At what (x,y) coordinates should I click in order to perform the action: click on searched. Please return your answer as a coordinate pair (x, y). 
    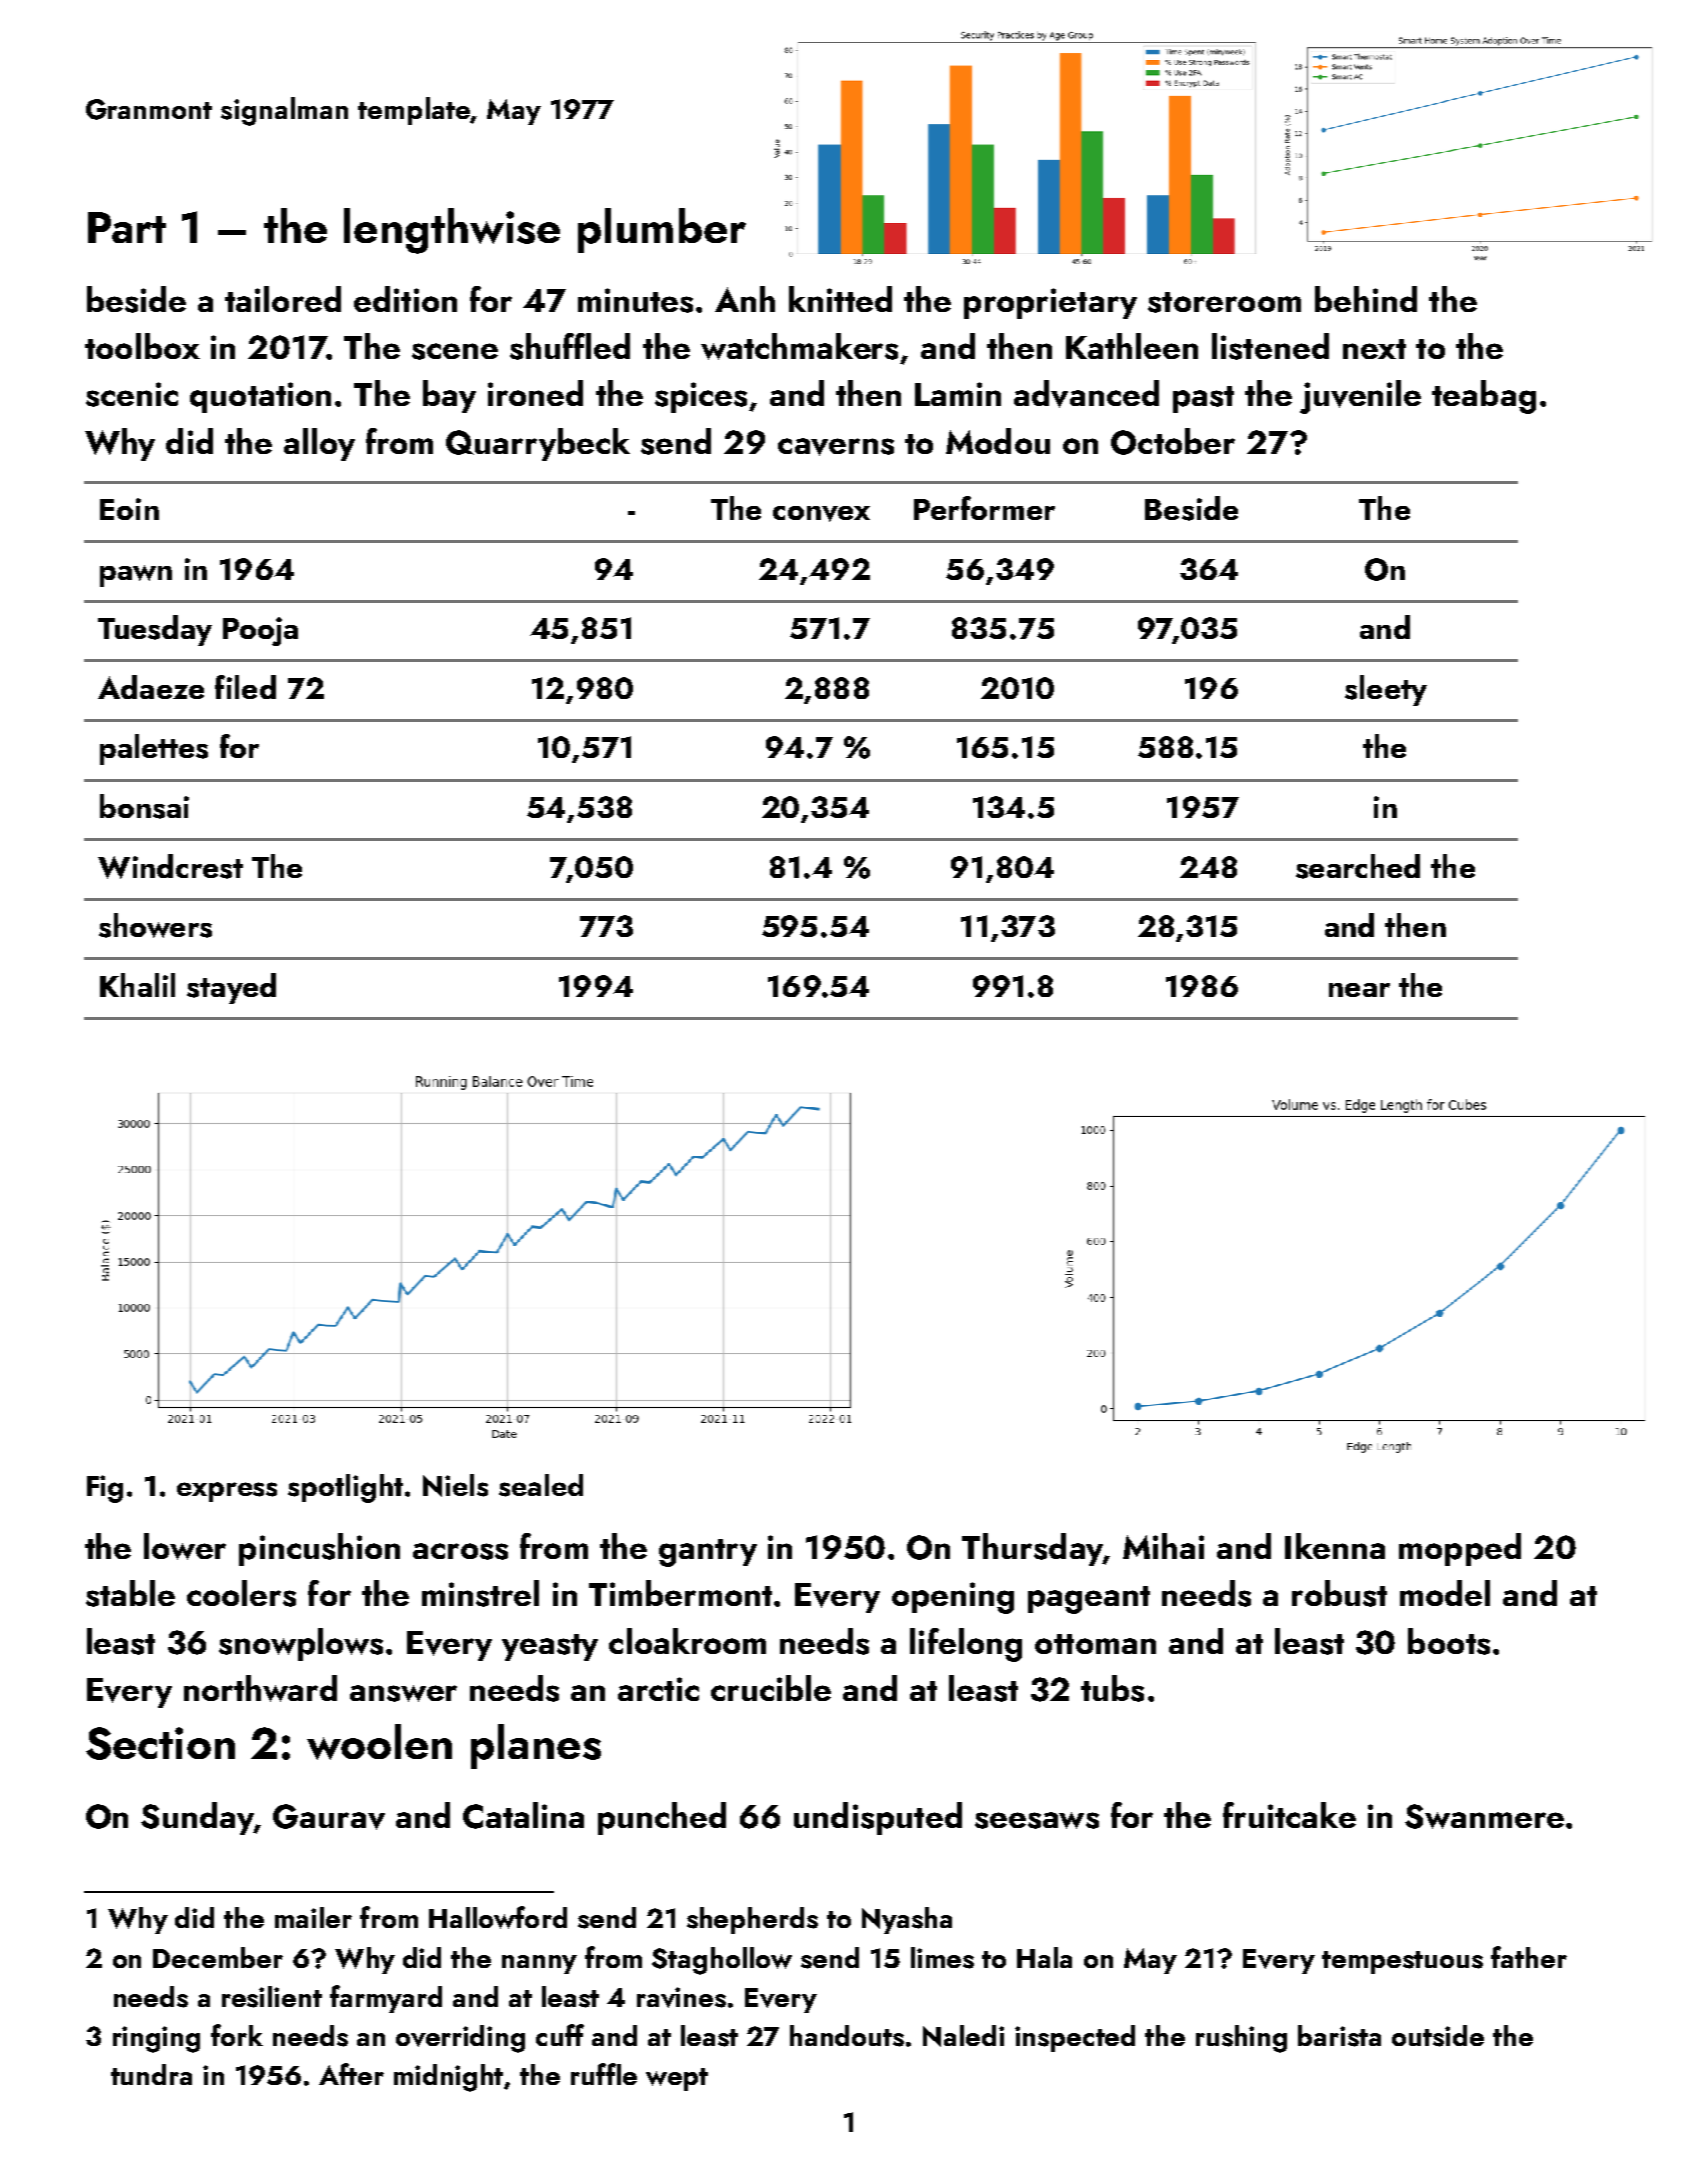
    Looking at the image, I should click on (1358, 866).
